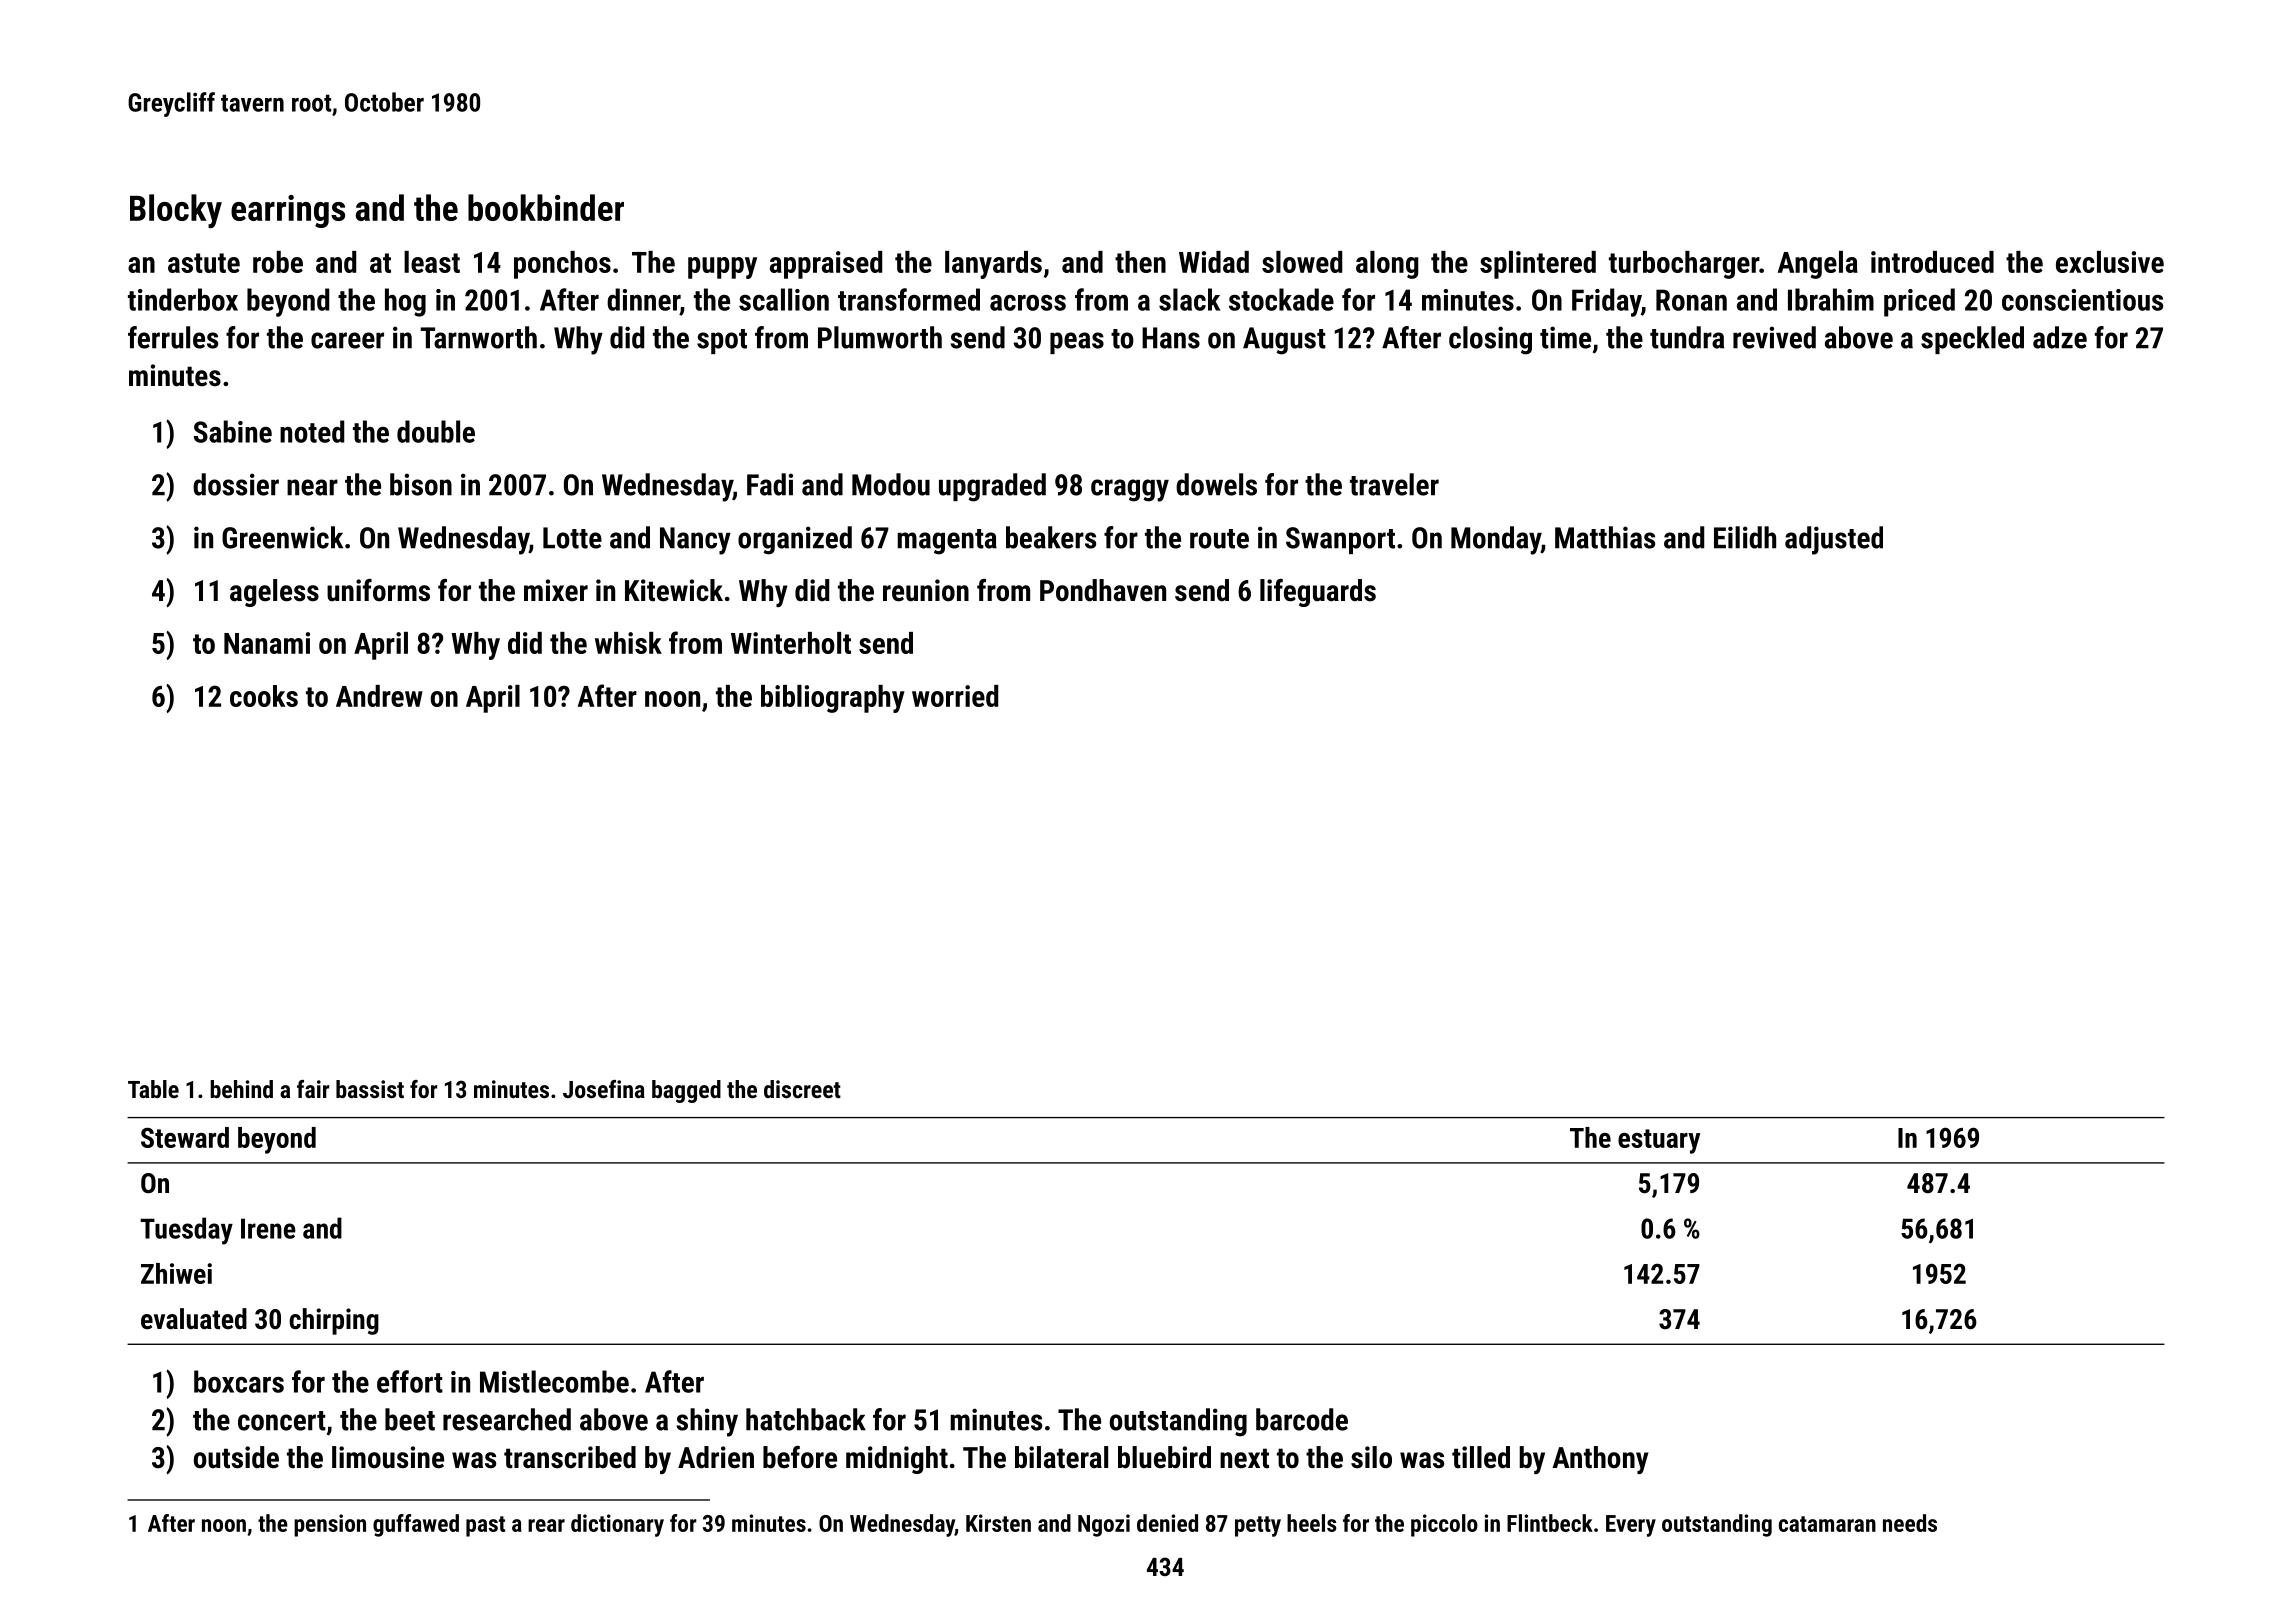 This document has height=1620, width=2292. Describe the element at coordinates (880, 337) in the document. I see `Plumworth` at that location.
